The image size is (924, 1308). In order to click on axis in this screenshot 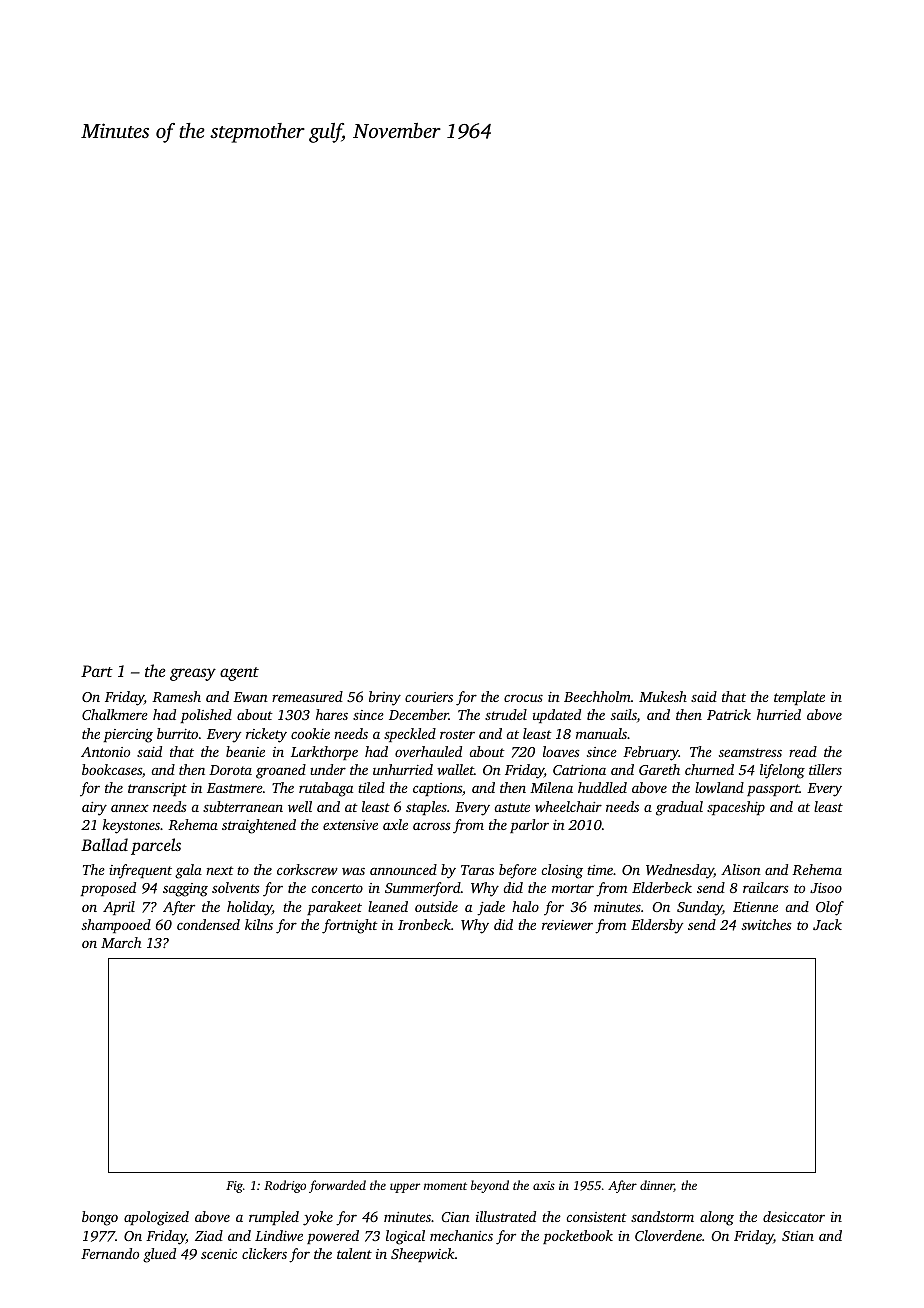, I will do `click(544, 1185)`.
